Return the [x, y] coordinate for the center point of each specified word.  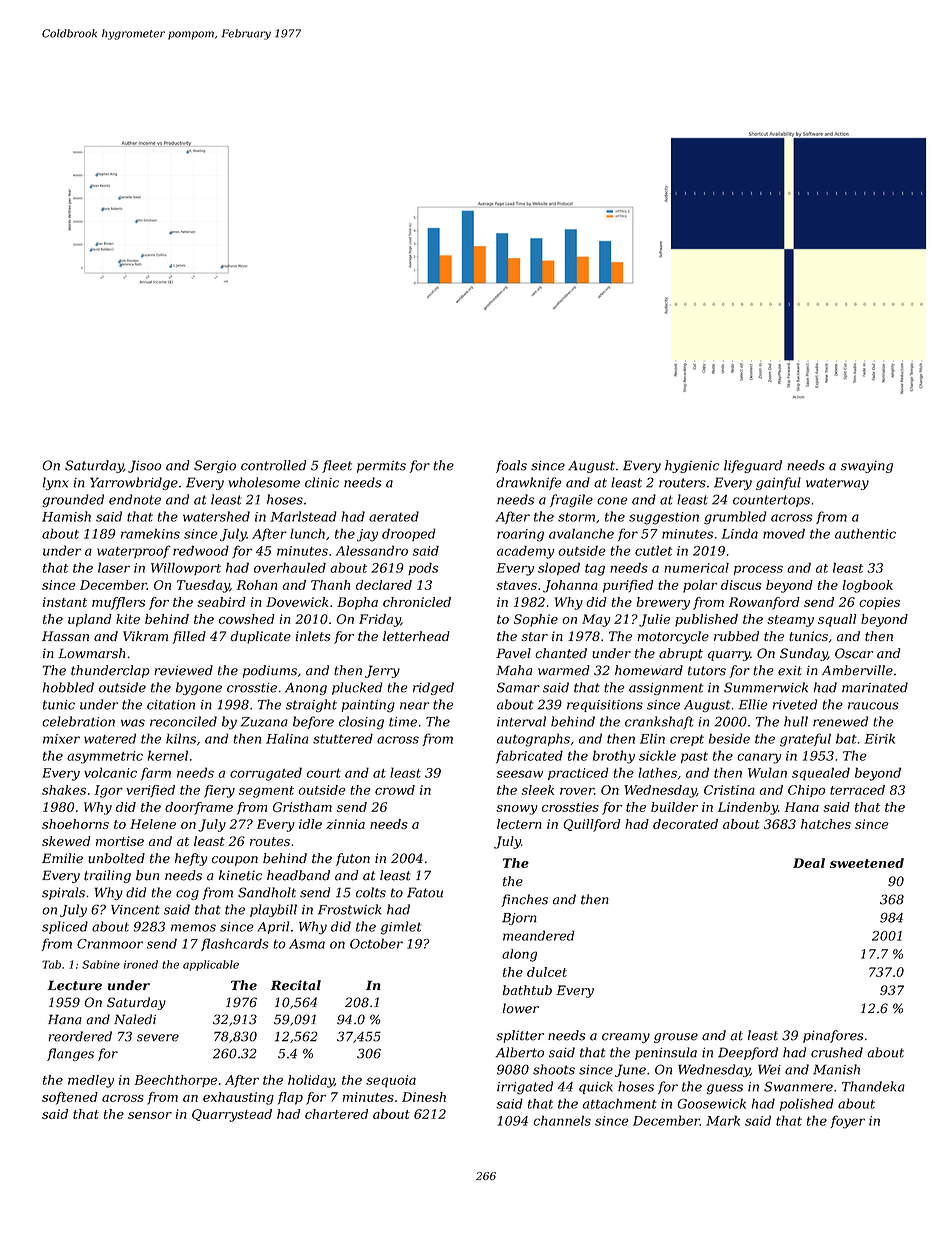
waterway [837, 484]
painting [368, 706]
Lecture [74, 985]
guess [725, 1089]
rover [577, 791]
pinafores [833, 1036]
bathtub [527, 990]
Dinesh [424, 1097]
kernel [168, 755]
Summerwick [766, 687]
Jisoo [144, 466]
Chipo [806, 791]
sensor [150, 1115]
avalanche [581, 533]
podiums [270, 671]
